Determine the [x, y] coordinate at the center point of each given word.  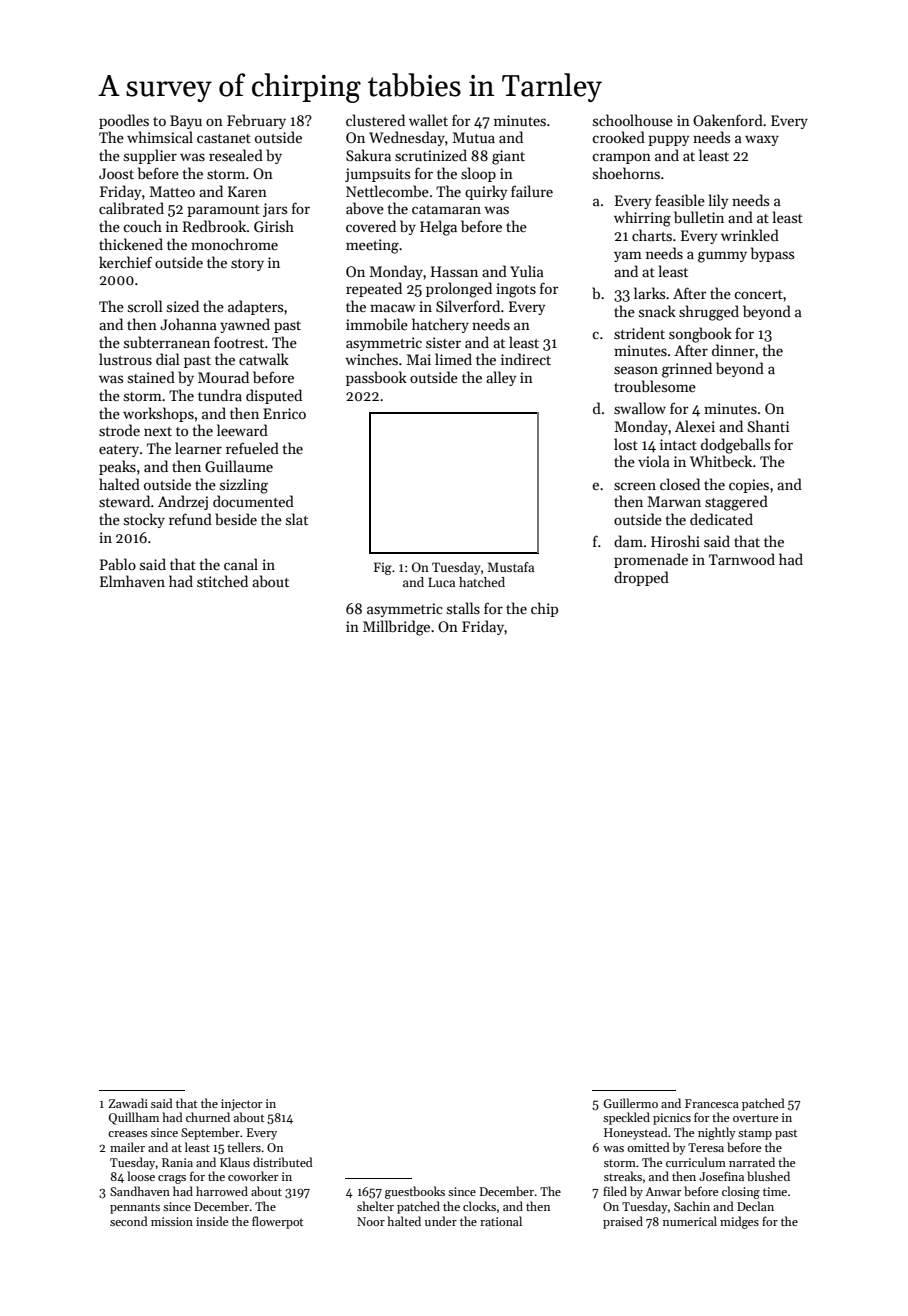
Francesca [712, 1103]
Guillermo [630, 1103]
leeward [242, 430]
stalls [463, 608]
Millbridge [396, 628]
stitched [222, 581]
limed [453, 359]
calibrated [131, 208]
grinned [687, 370]
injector [241, 1105]
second [129, 1221]
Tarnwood [742, 559]
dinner [733, 350]
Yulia [527, 271]
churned [208, 1117]
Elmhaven [132, 581]
